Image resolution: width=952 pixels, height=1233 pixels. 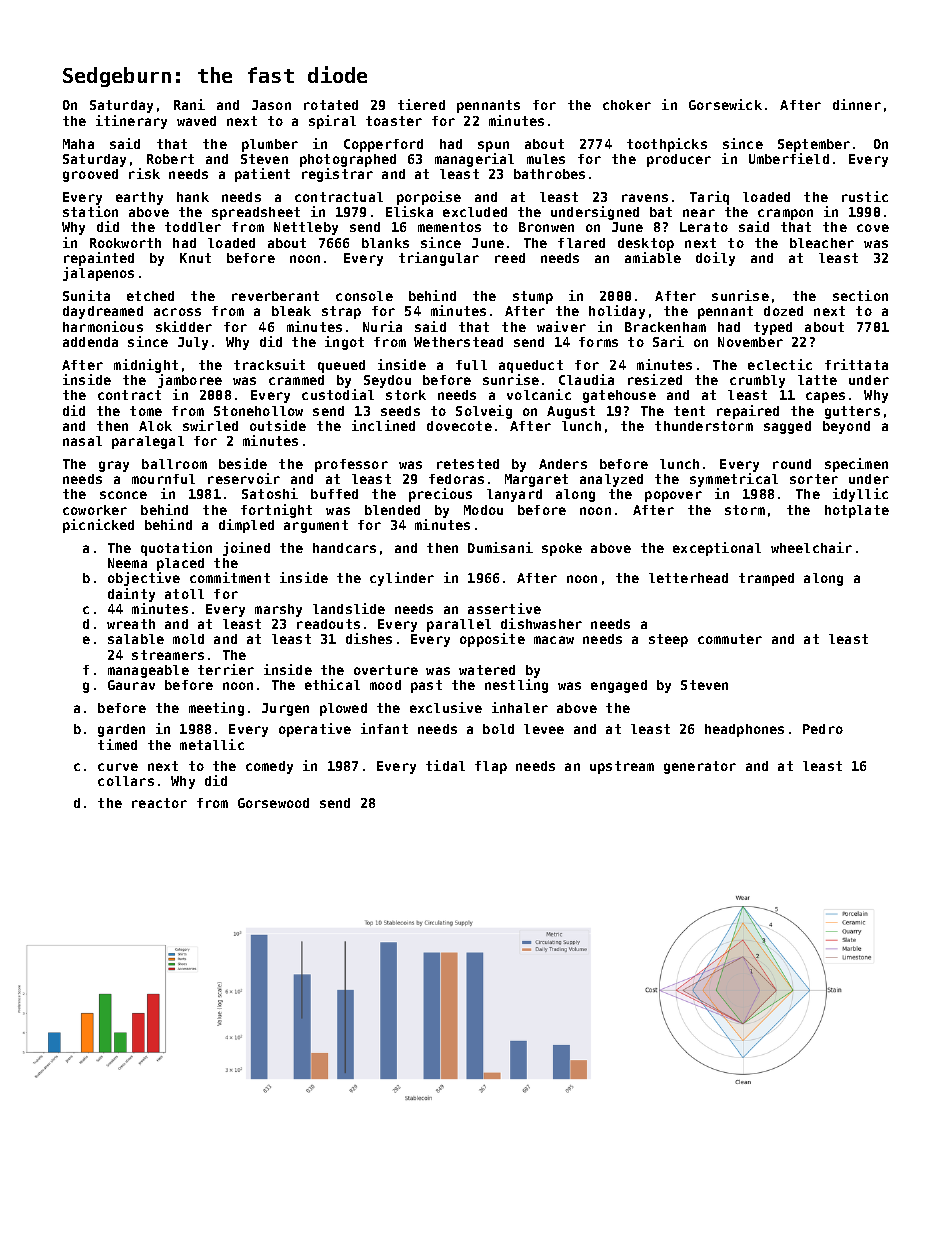 I want to click on frittata, so click(x=856, y=364).
